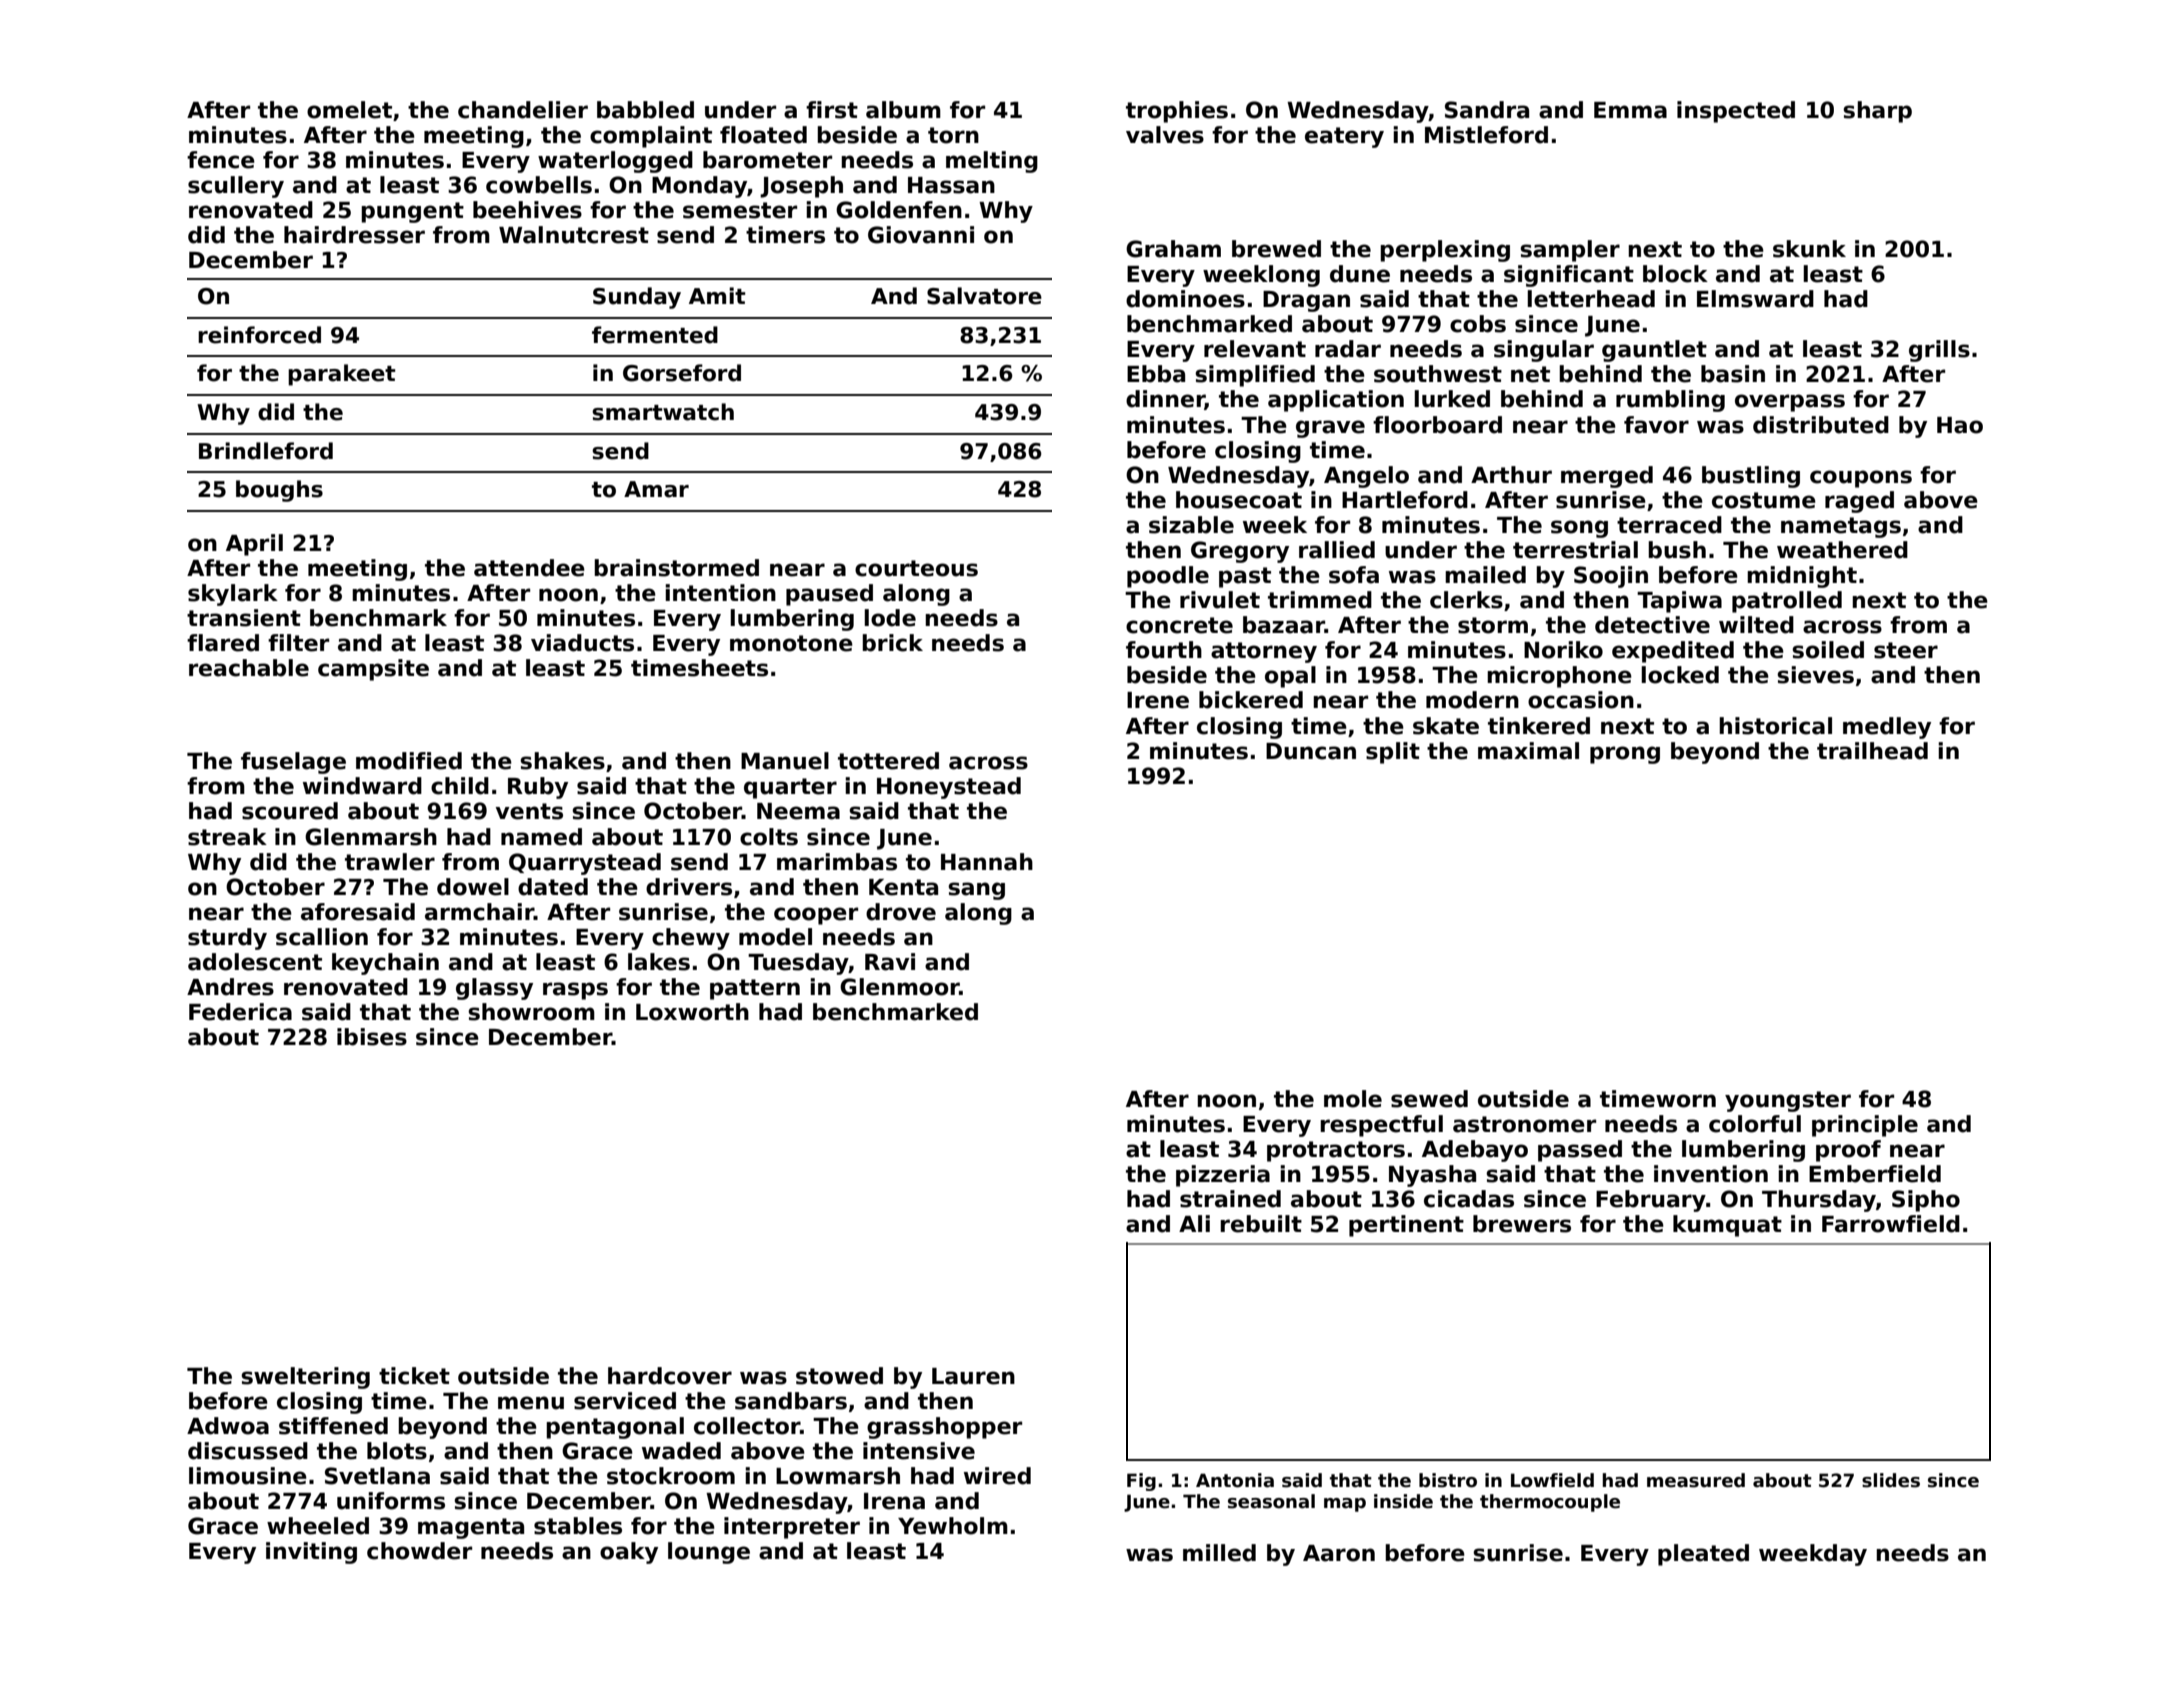 Image resolution: width=2178 pixels, height=1683 pixels. I want to click on mailed, so click(1485, 575).
